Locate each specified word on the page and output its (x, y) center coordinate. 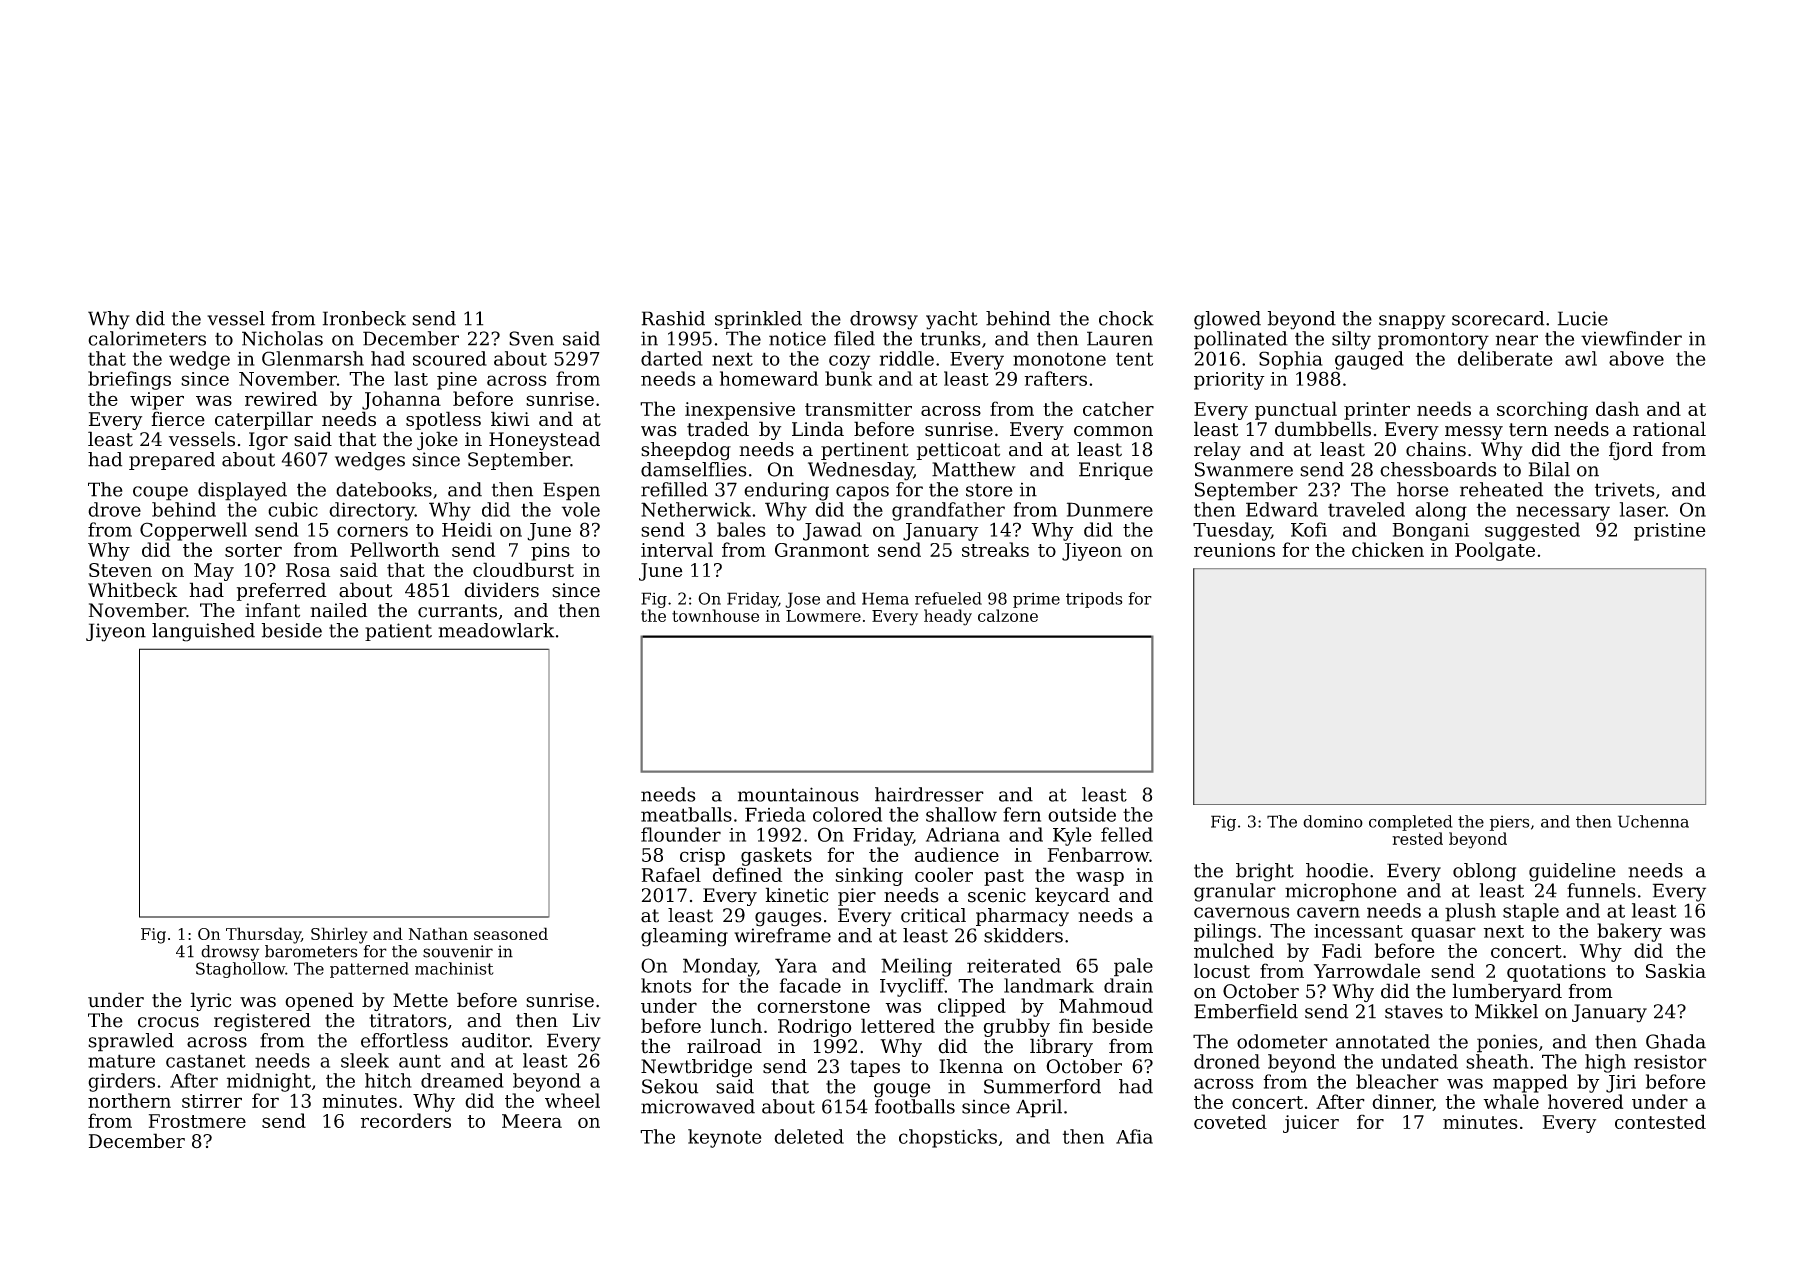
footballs (915, 1106)
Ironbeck (364, 318)
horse (1422, 489)
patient (398, 632)
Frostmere (197, 1121)
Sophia (1291, 360)
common (1113, 431)
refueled (948, 598)
